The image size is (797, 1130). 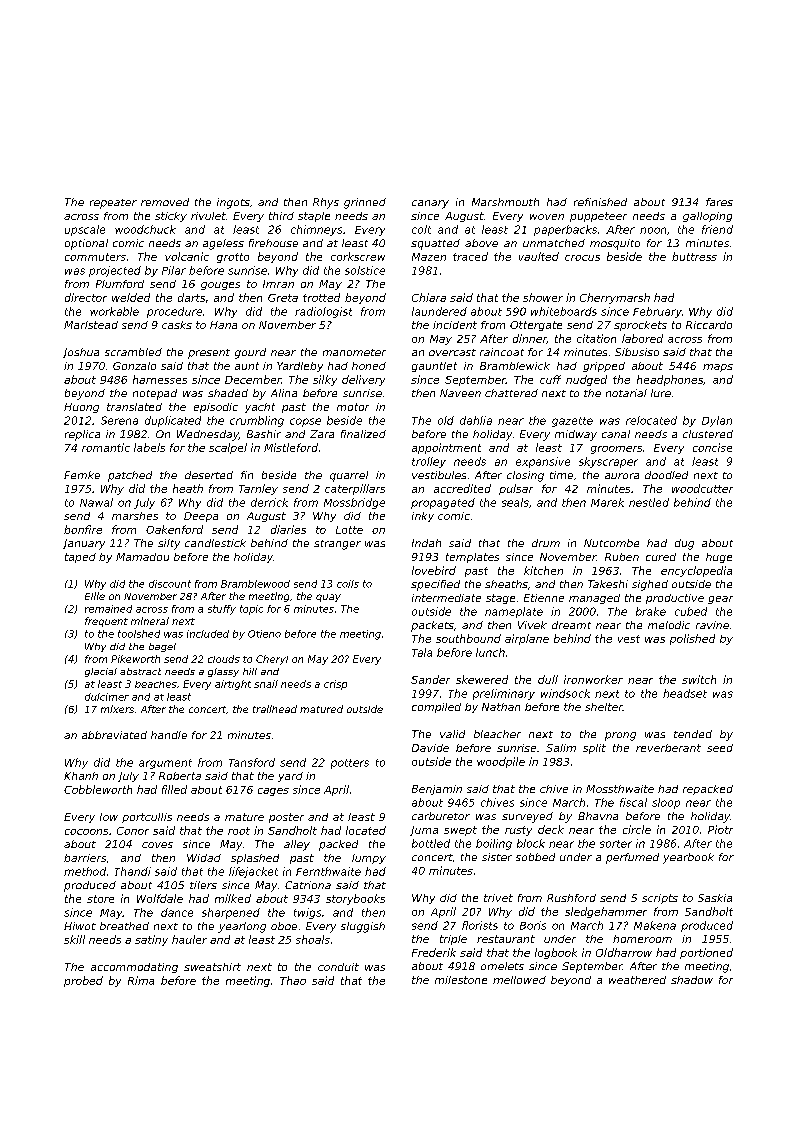 What do you see at coordinates (547, 217) in the screenshot?
I see `woven` at bounding box center [547, 217].
